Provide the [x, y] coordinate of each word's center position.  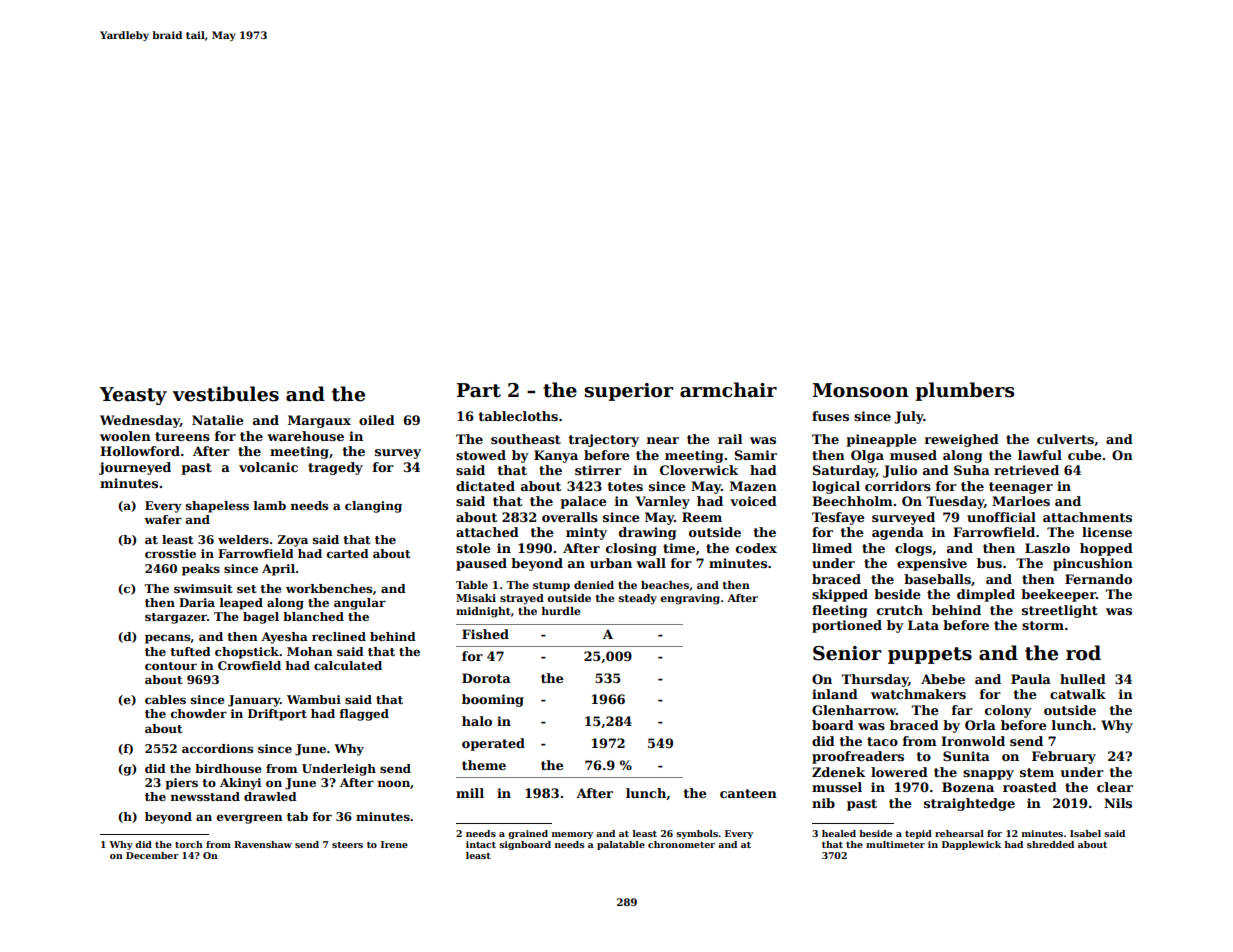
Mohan [310, 651]
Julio [900, 471]
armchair [728, 390]
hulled [1083, 679]
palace [583, 502]
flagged [364, 715]
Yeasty [133, 396]
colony [1008, 711]
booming [493, 700]
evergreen [250, 819]
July [909, 417]
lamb [270, 505]
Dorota [486, 678]
